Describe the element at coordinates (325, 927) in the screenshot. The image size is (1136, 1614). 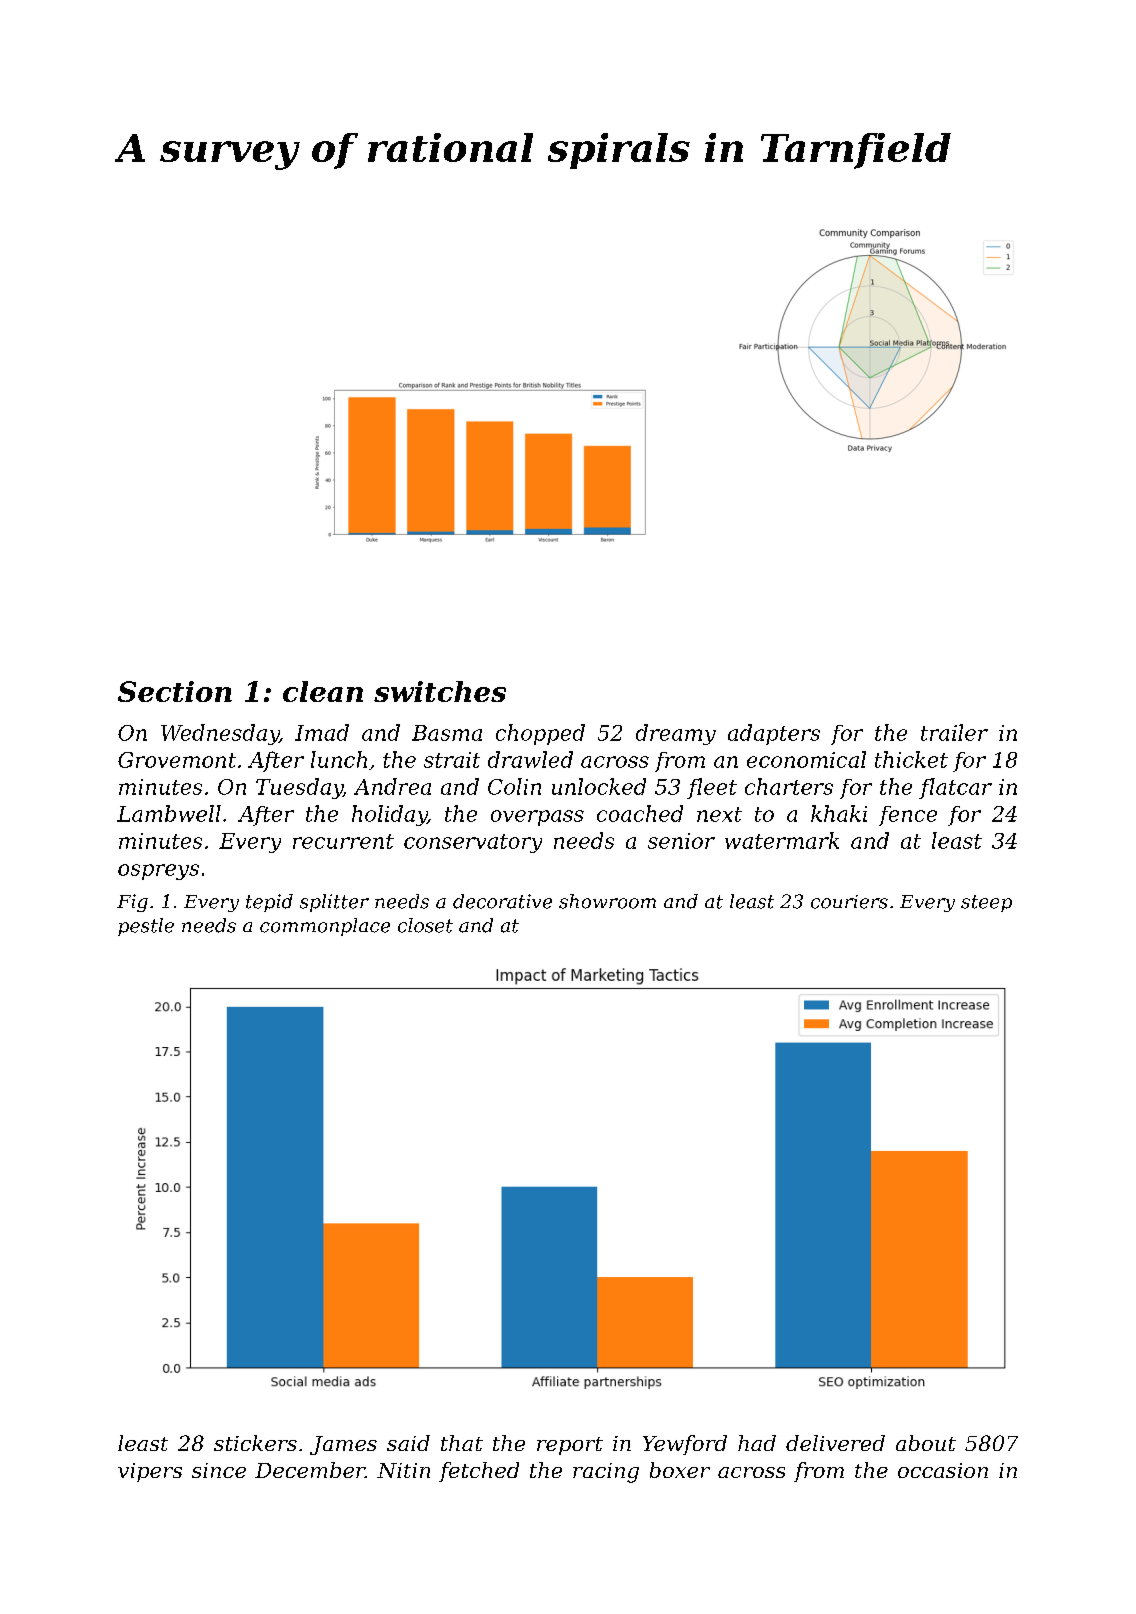
I see `commonplace` at that location.
